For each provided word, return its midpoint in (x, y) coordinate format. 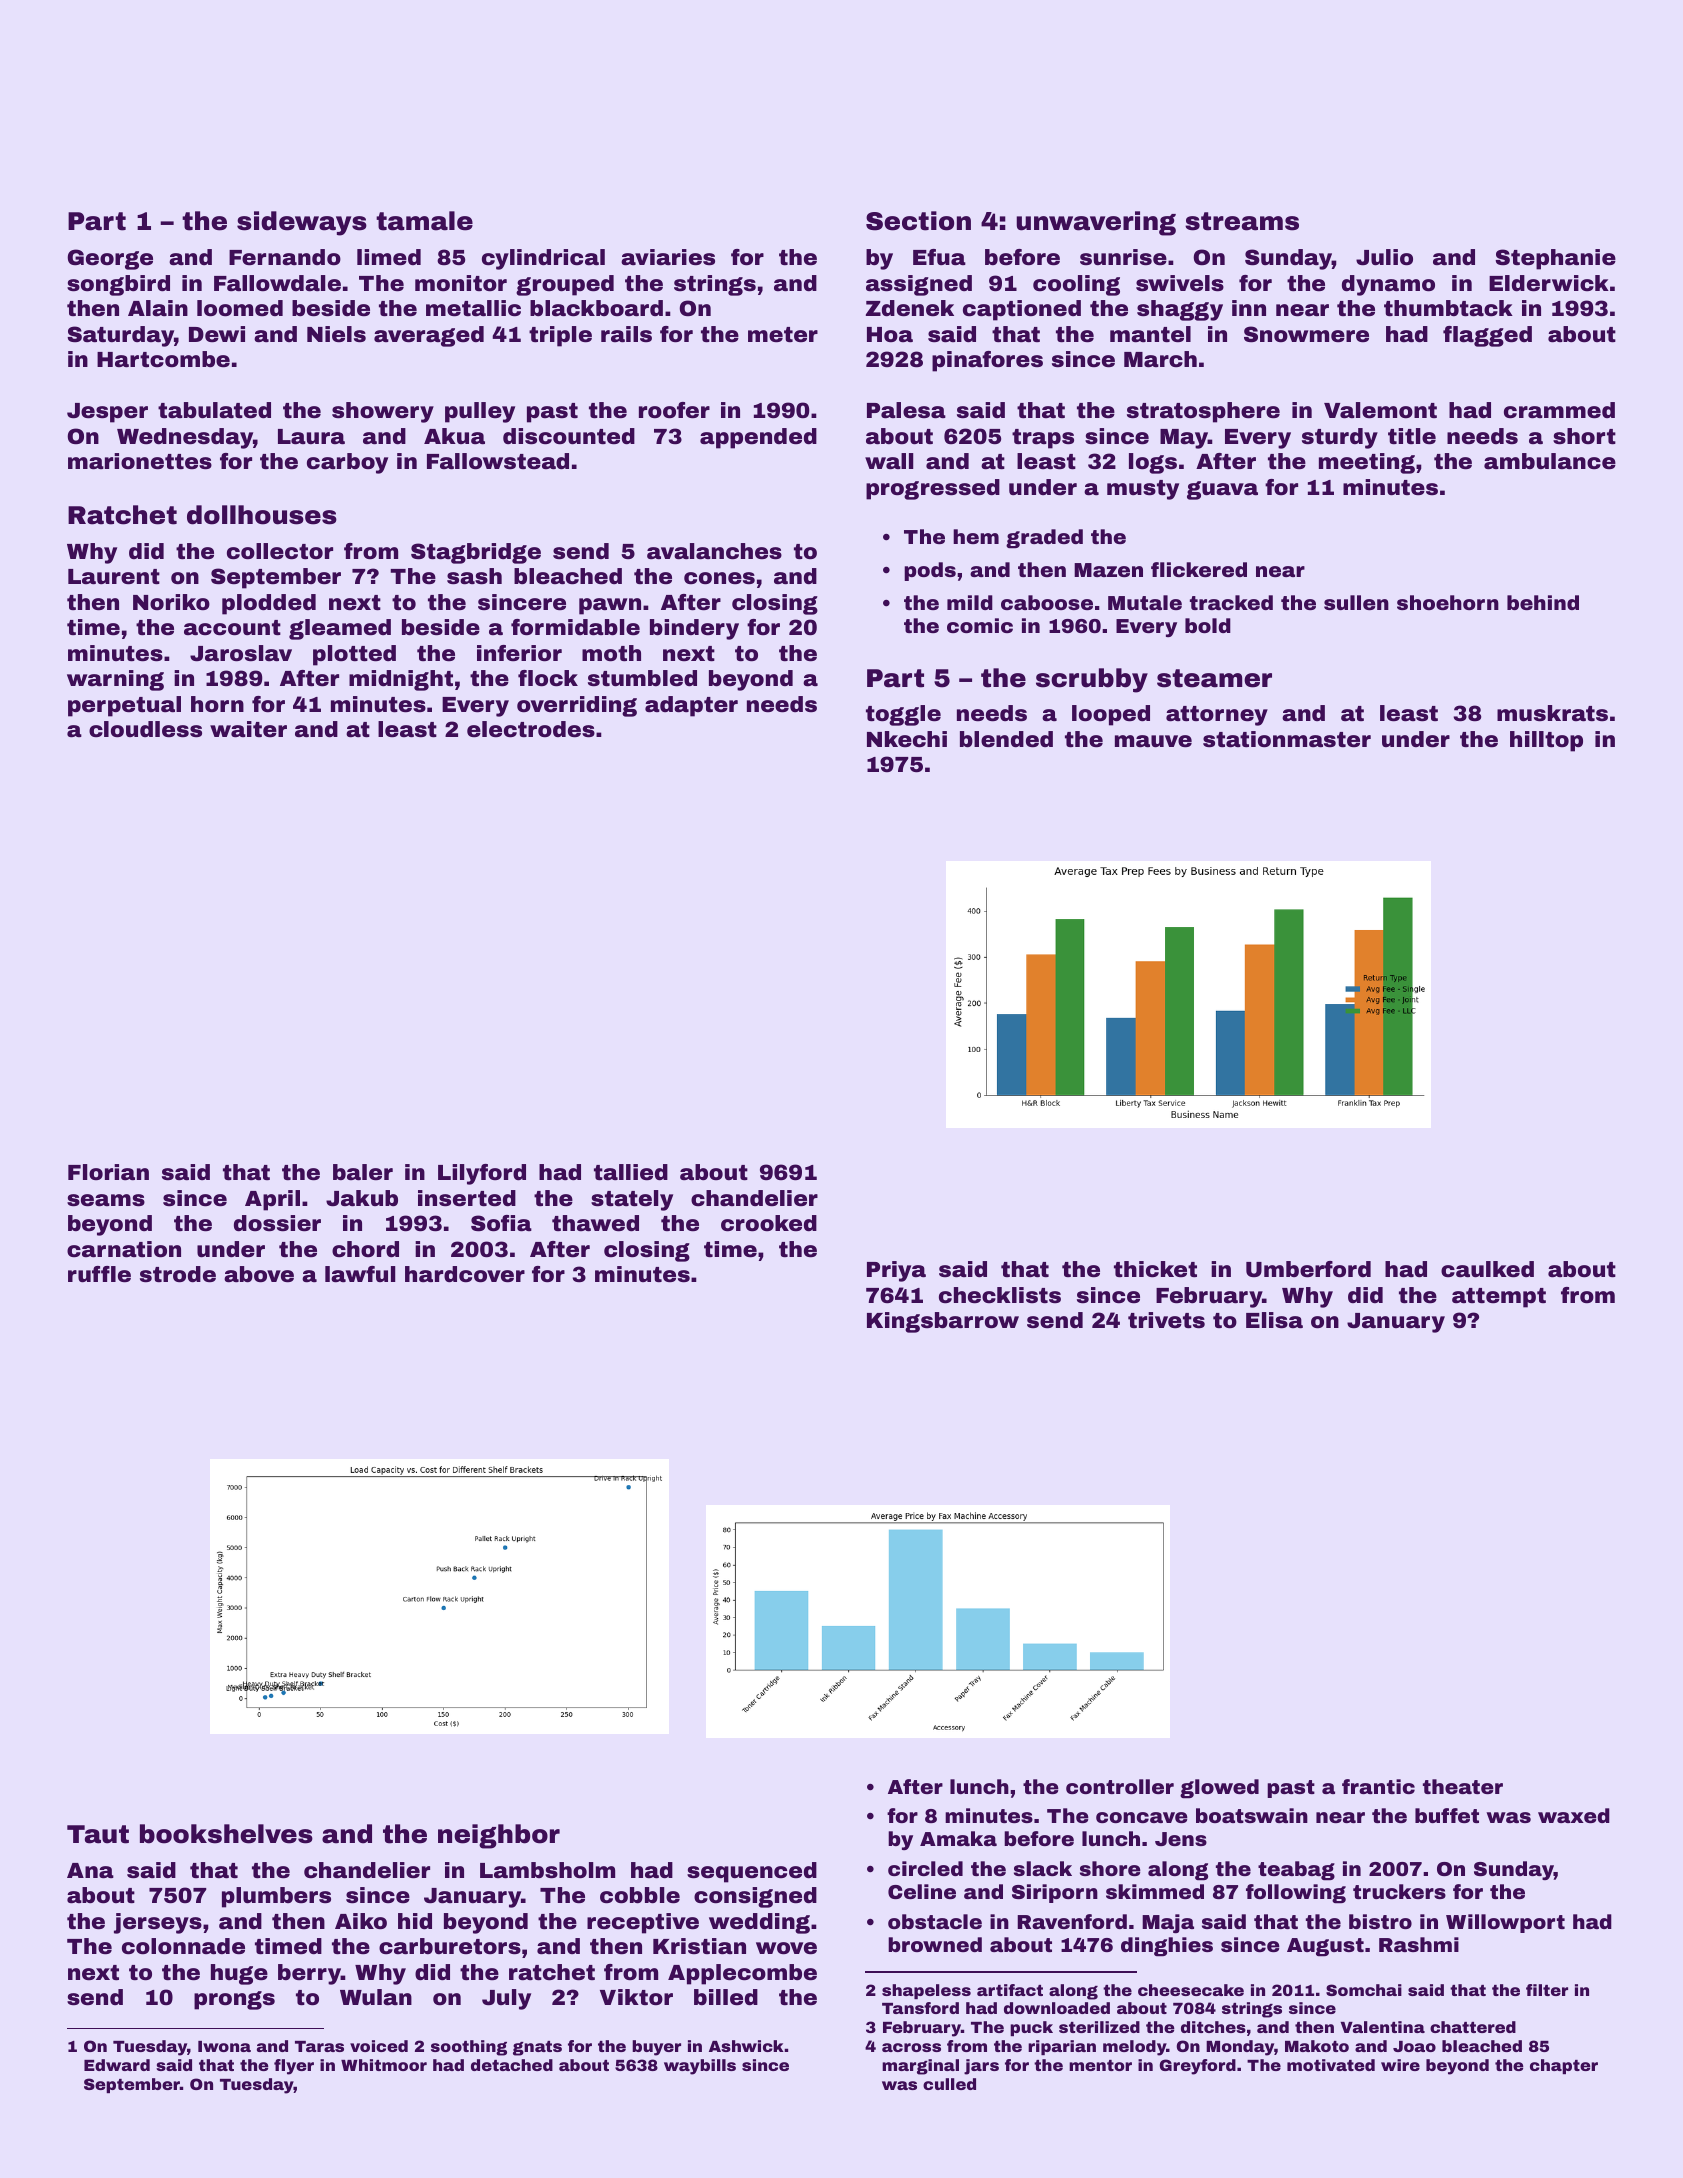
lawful (360, 1274)
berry (309, 1974)
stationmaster (1287, 739)
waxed (1574, 1815)
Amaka (958, 1838)
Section (918, 221)
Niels (336, 334)
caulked (1487, 1269)
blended (1006, 739)
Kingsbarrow (943, 1322)
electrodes (531, 729)
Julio (1384, 257)
